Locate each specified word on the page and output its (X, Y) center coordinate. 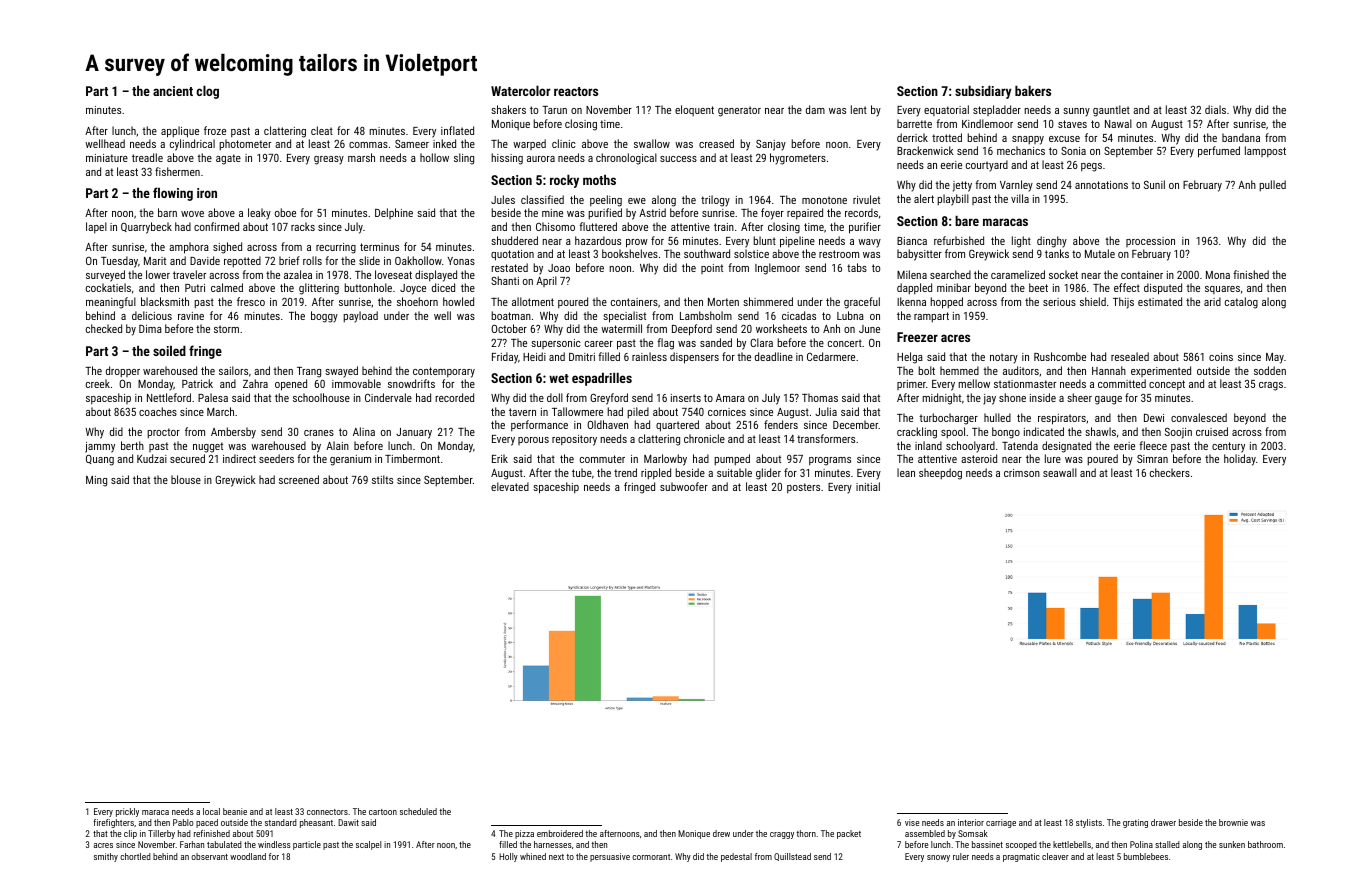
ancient (173, 91)
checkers (1170, 472)
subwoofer (684, 486)
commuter (602, 459)
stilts (382, 479)
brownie (1233, 822)
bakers (1033, 90)
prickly (127, 812)
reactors (576, 91)
